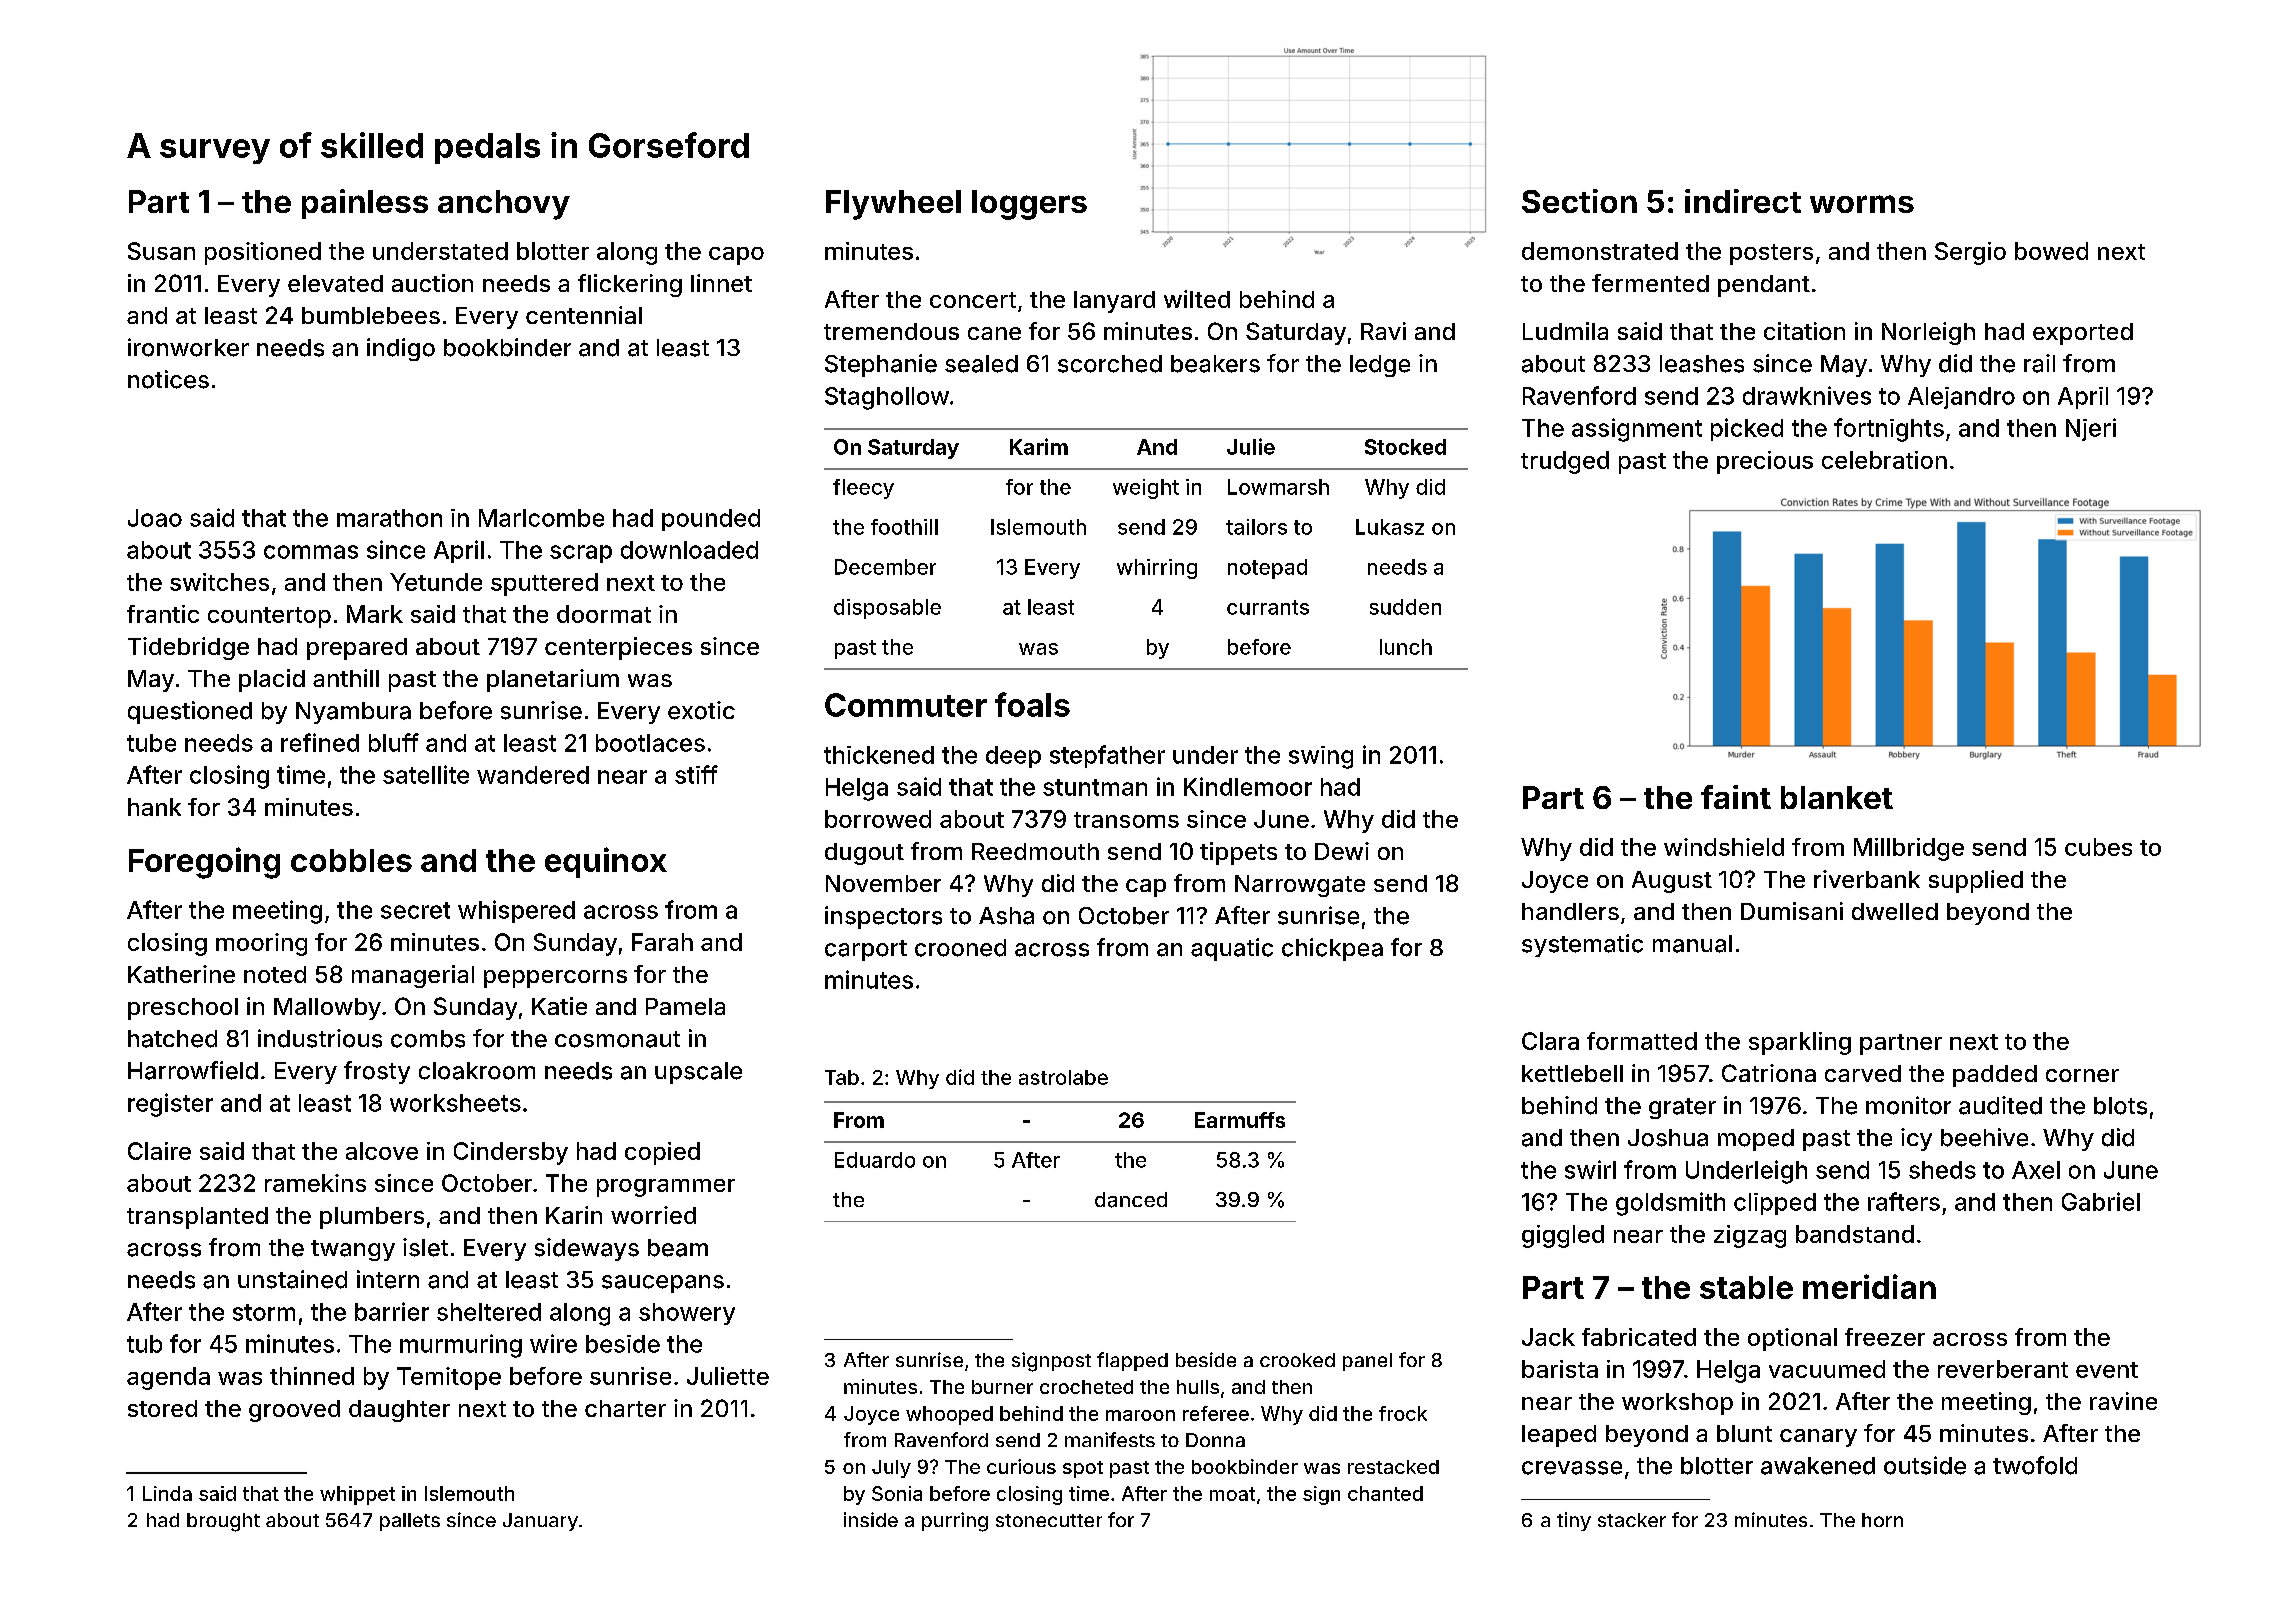 This page has width=2292, height=1620. What do you see at coordinates (1029, 205) in the page?
I see `loggers` at bounding box center [1029, 205].
